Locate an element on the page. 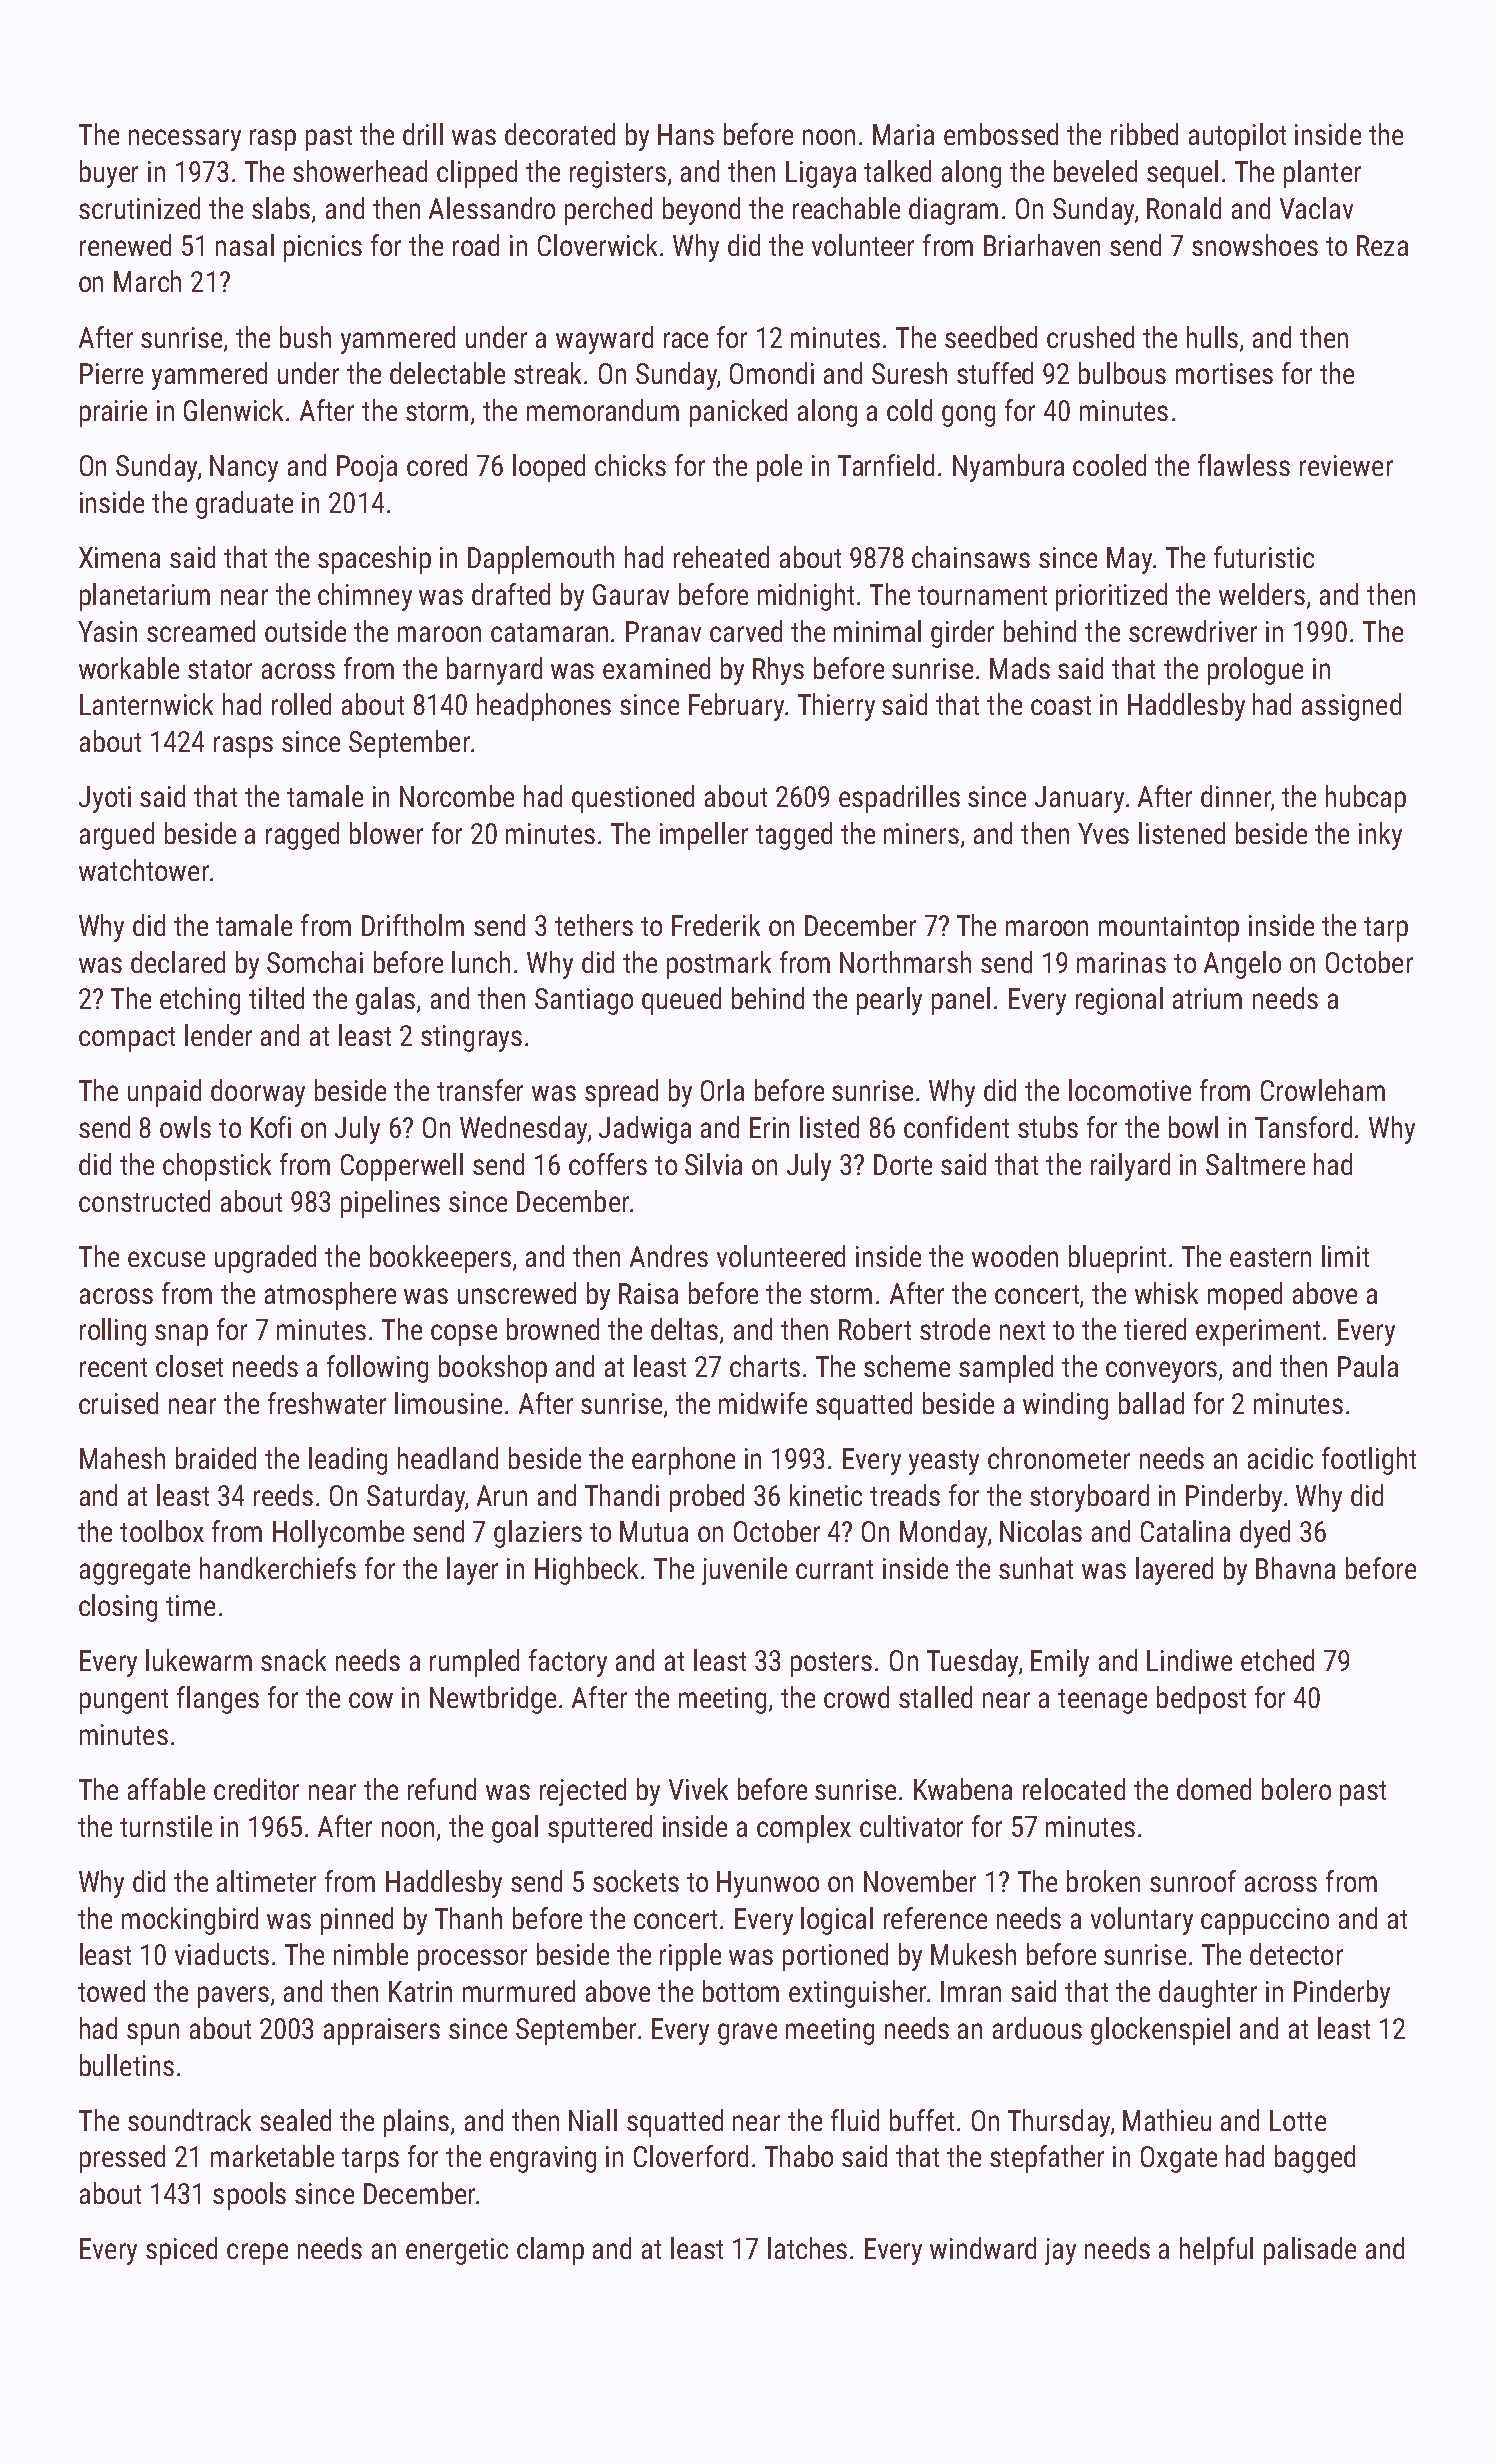 The image size is (1496, 2464). unpaid is located at coordinates (164, 1093).
